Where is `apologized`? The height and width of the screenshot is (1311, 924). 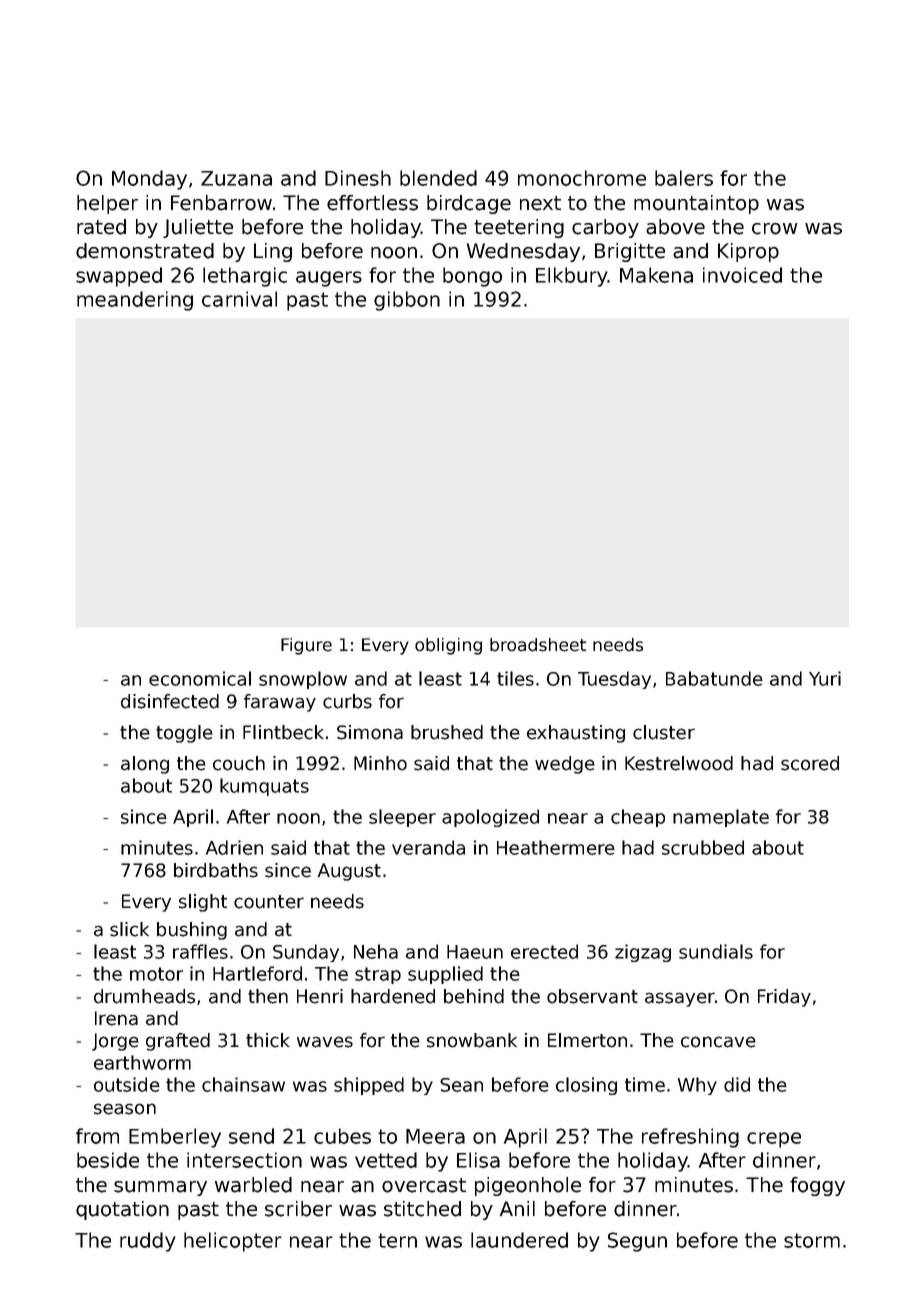 apologized is located at coordinates (490, 818).
